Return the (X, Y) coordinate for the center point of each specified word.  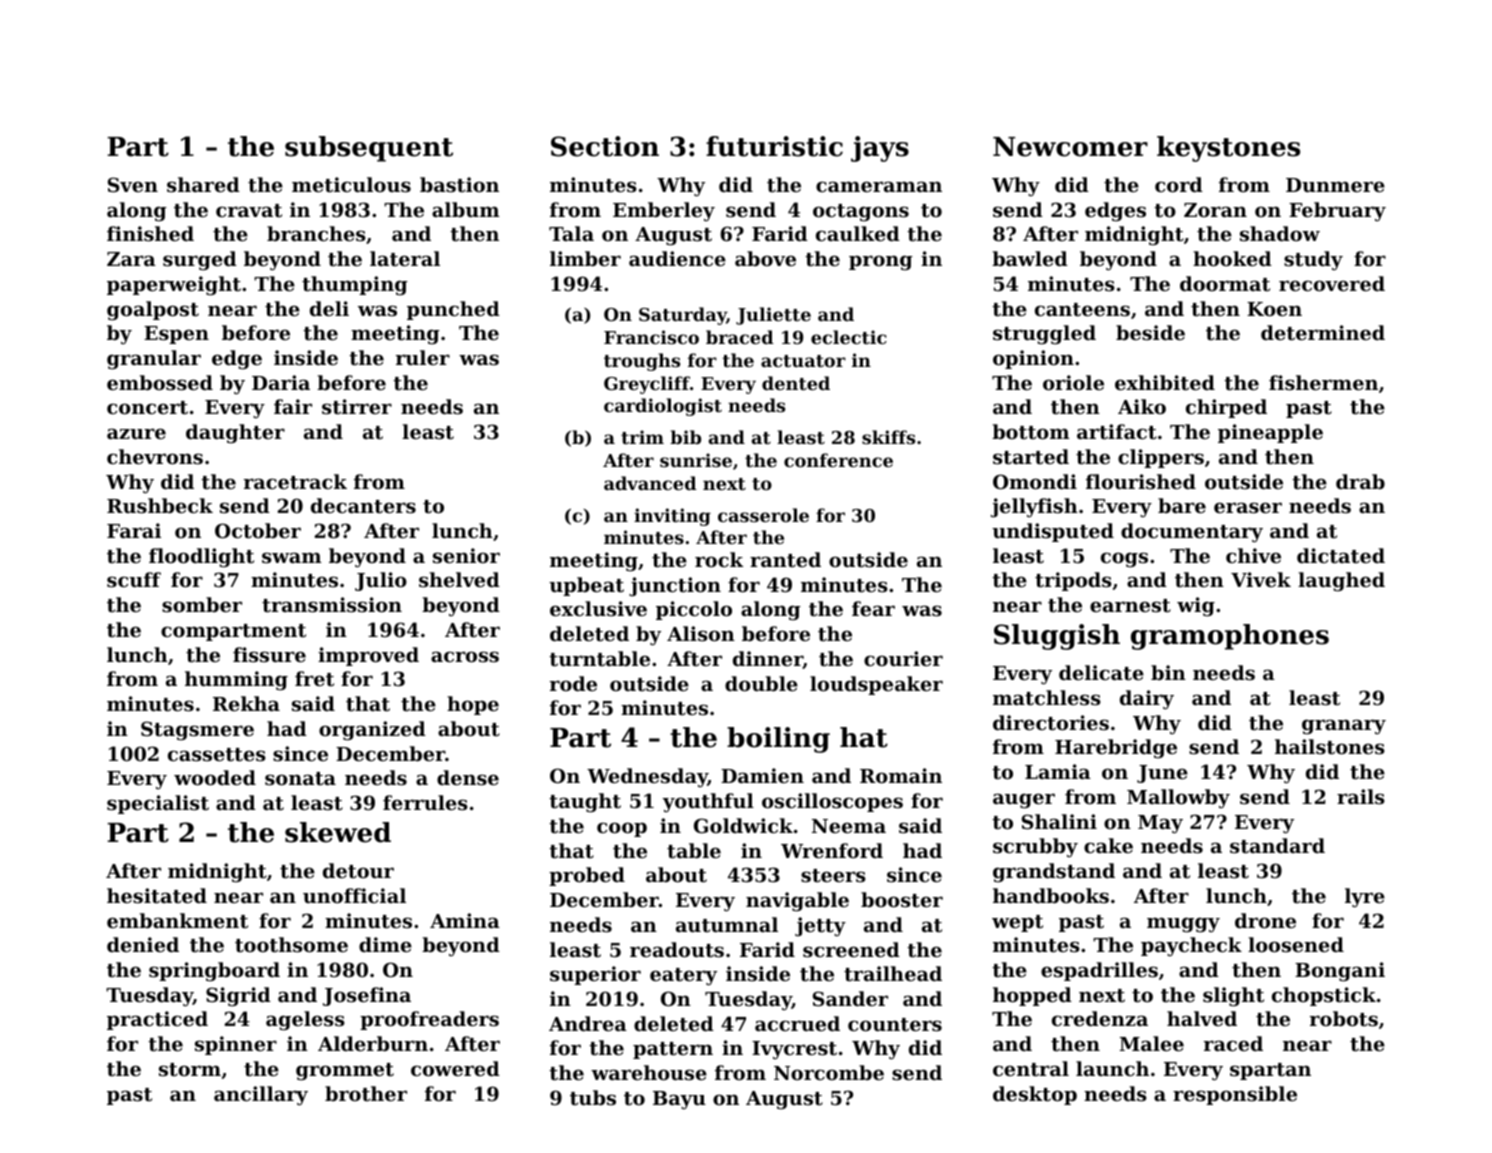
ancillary (261, 1096)
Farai (134, 530)
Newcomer (1070, 147)
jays (880, 149)
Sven (133, 185)
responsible (1235, 1095)
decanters (363, 506)
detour (358, 871)
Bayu (679, 1100)
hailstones (1330, 747)
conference (838, 460)
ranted (785, 560)
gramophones (1230, 637)
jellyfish (1034, 508)
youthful (708, 802)
